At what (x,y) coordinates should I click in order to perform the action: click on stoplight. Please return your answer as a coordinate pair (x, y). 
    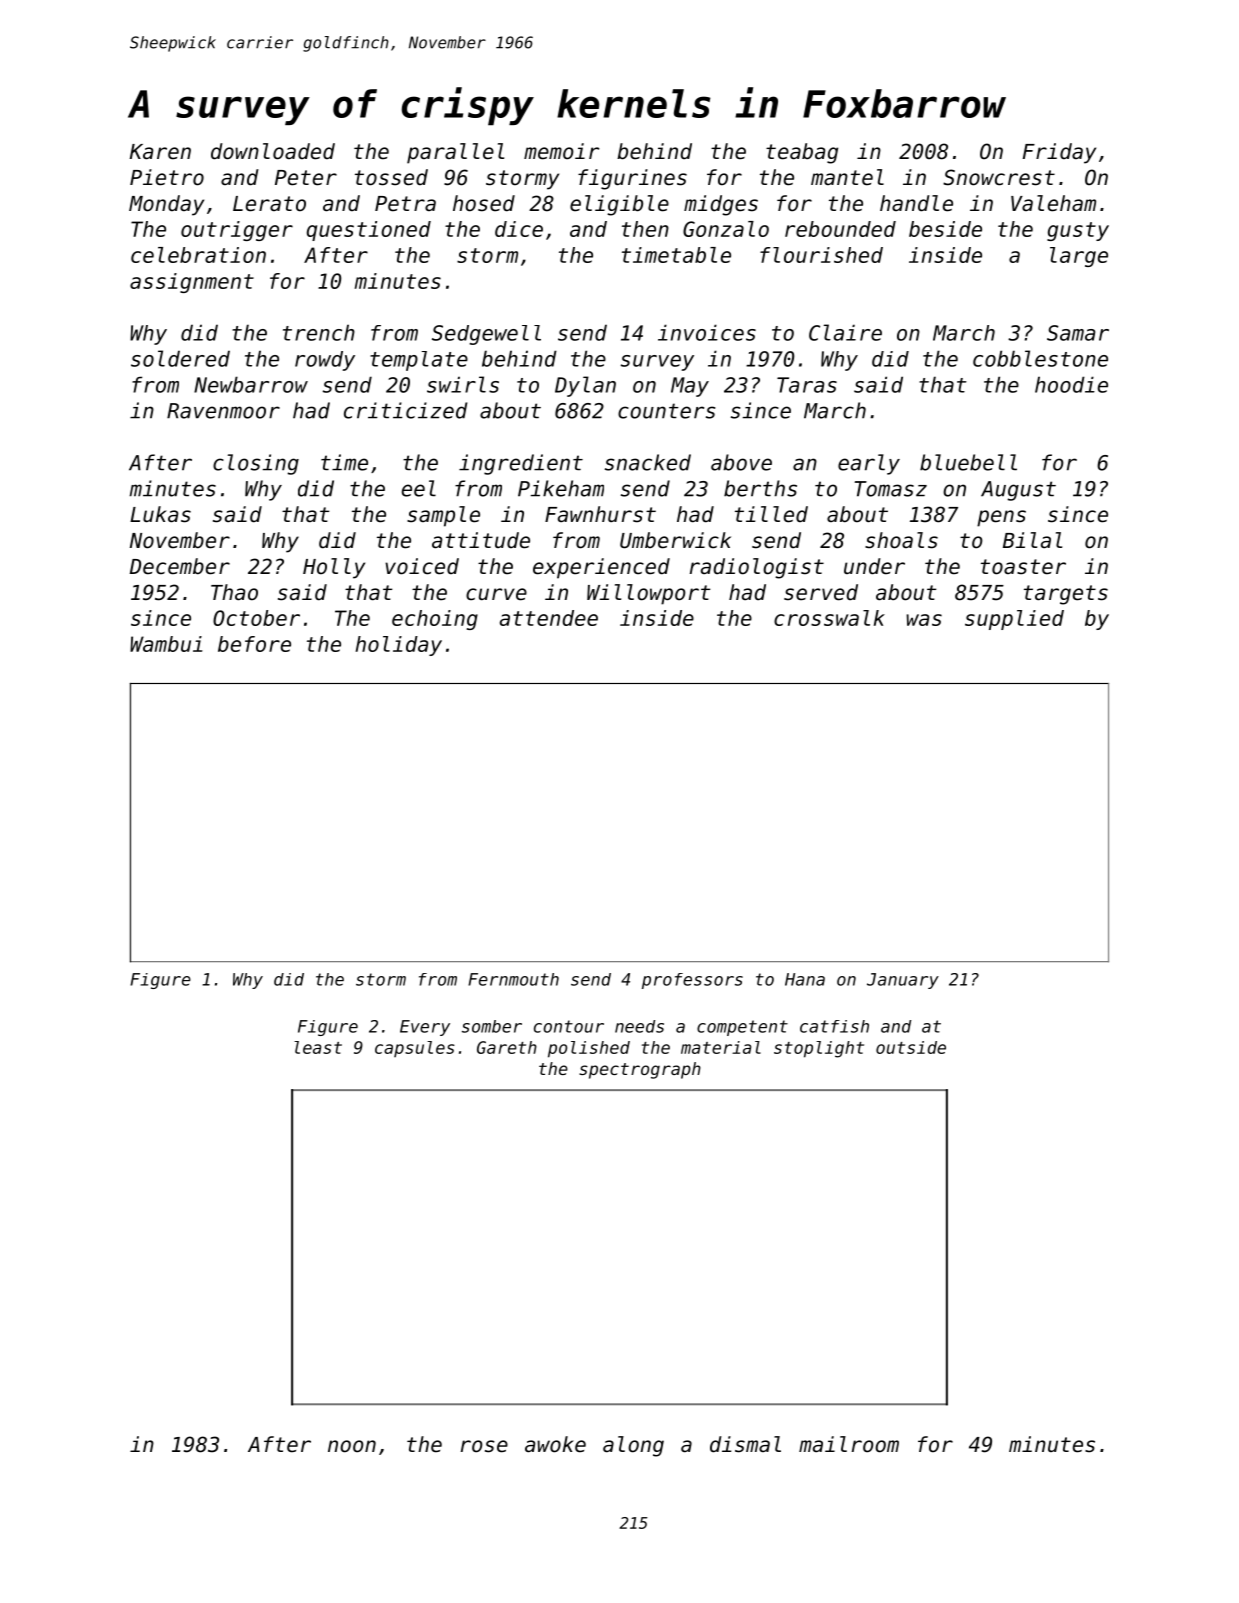
    Looking at the image, I should click on (819, 1049).
